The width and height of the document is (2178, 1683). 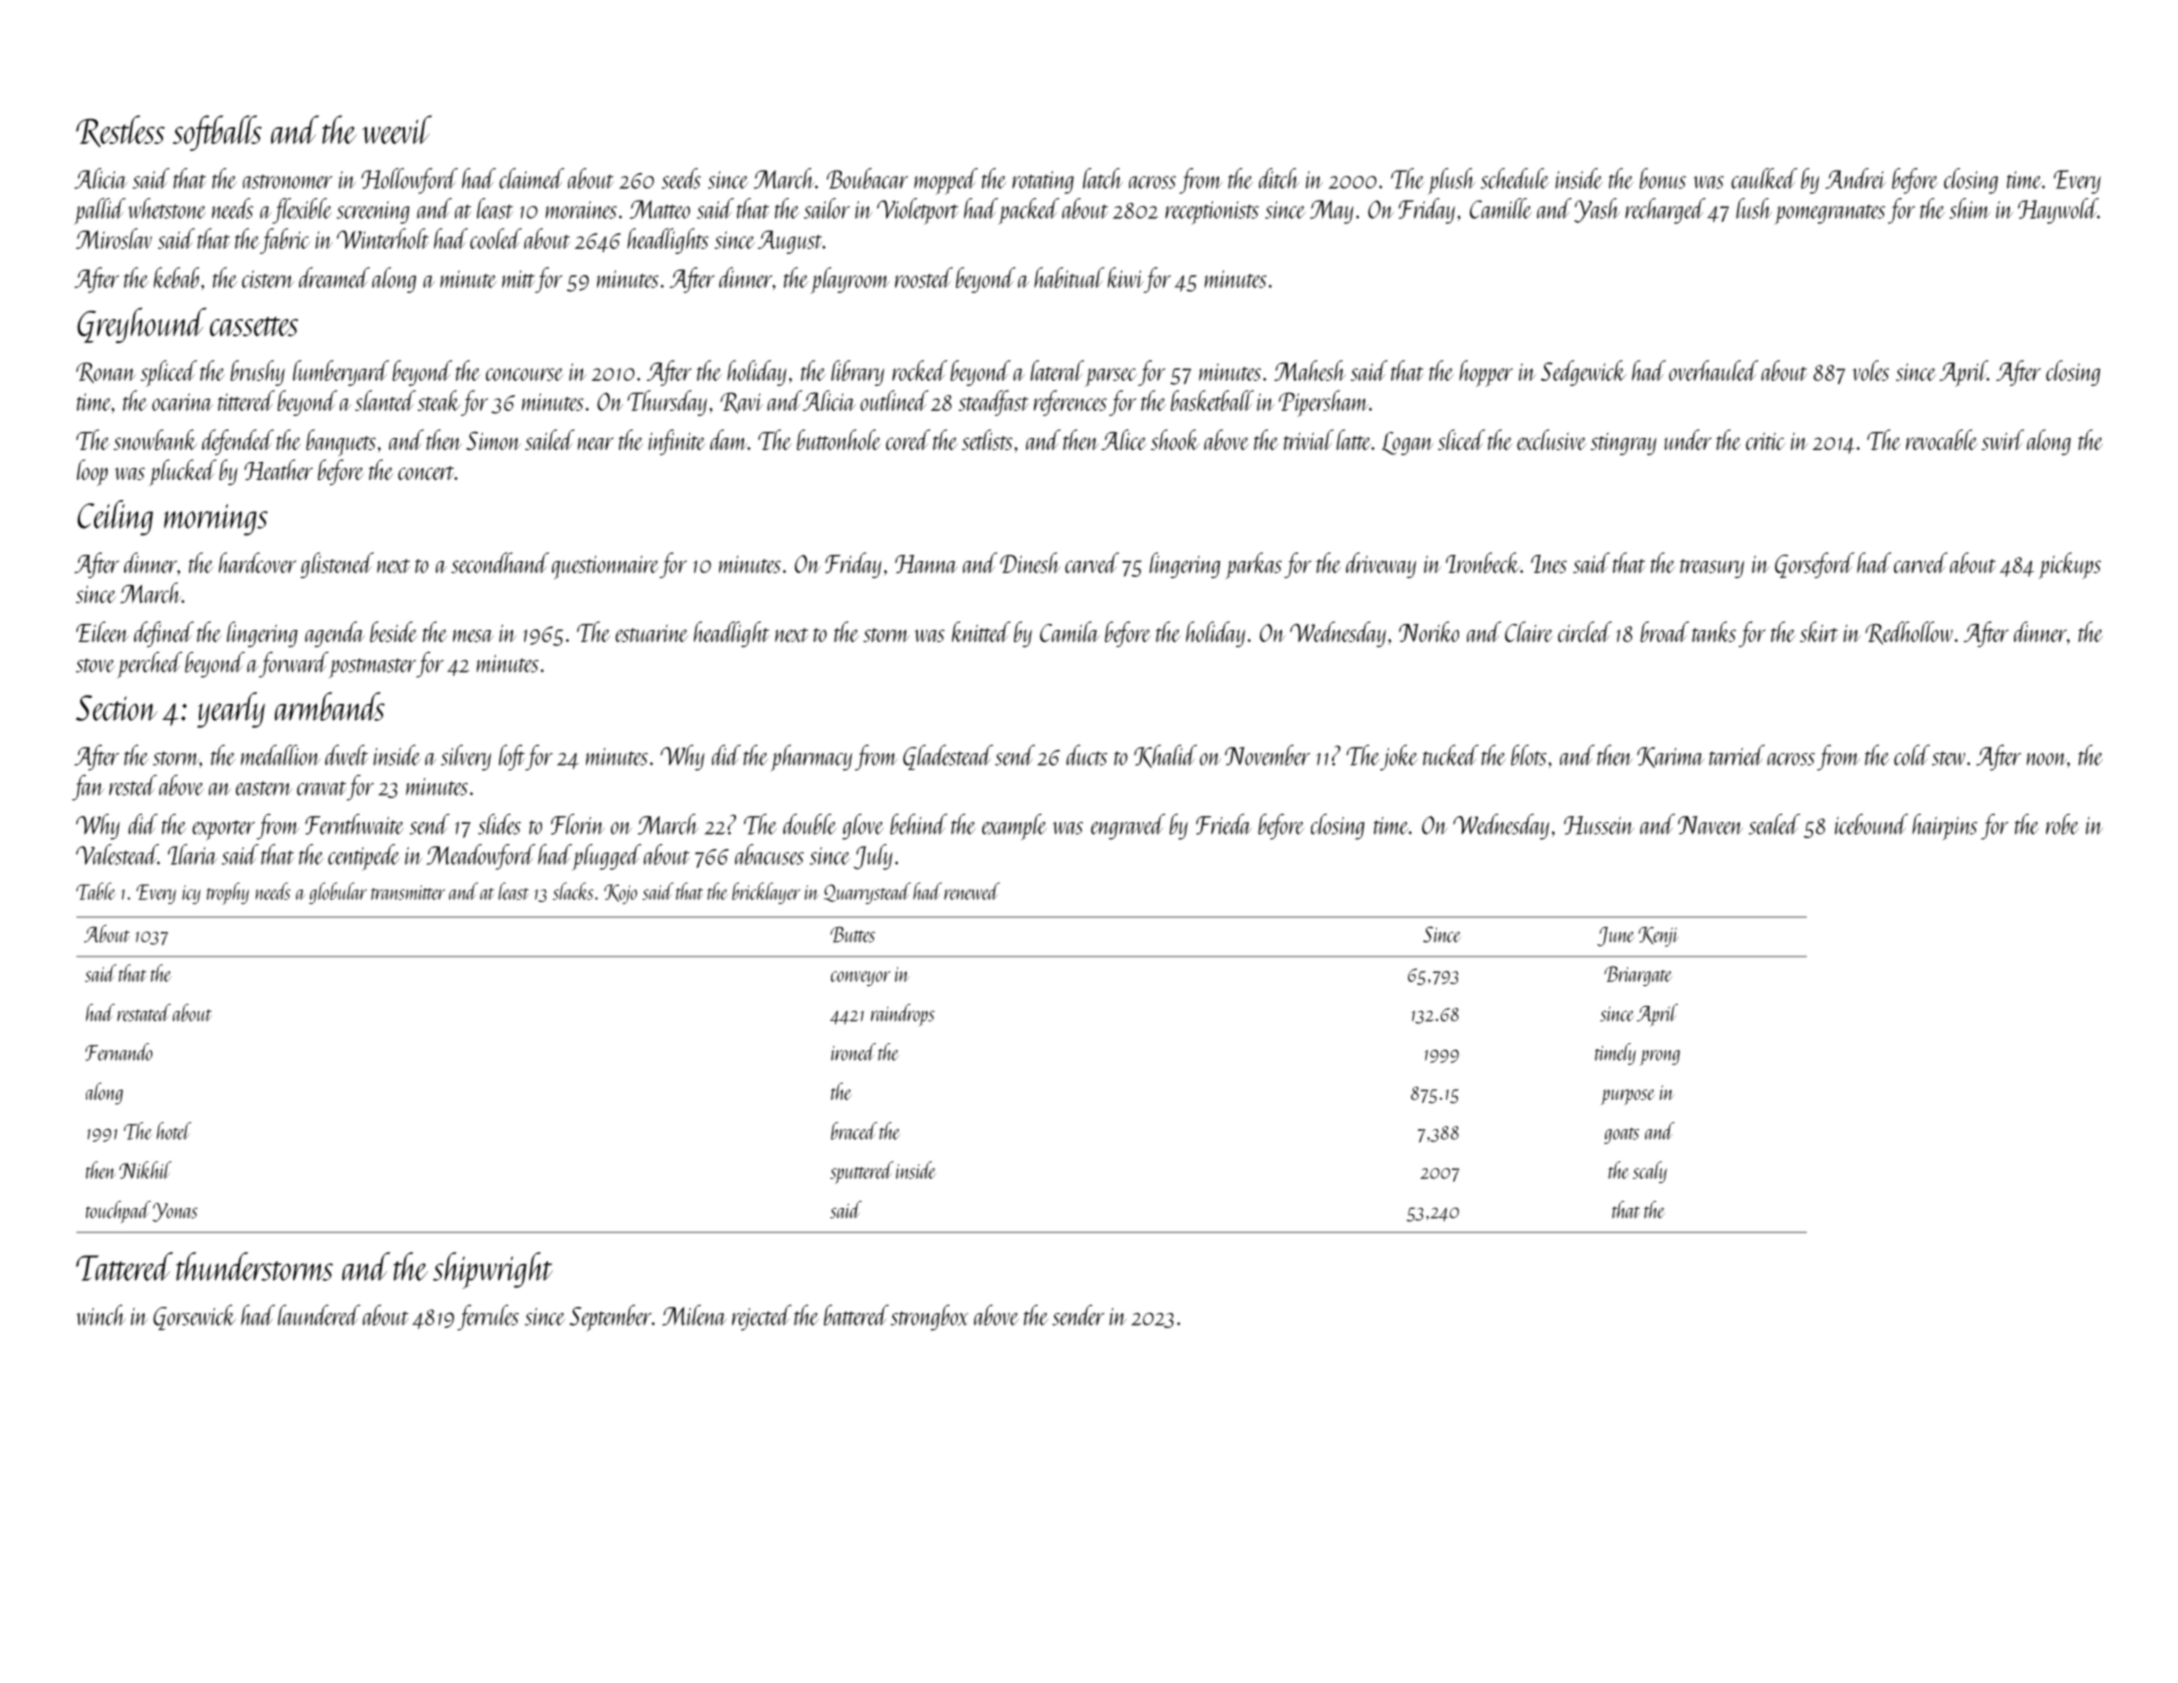 What do you see at coordinates (1650, 1172) in the document?
I see `scaly` at bounding box center [1650, 1172].
